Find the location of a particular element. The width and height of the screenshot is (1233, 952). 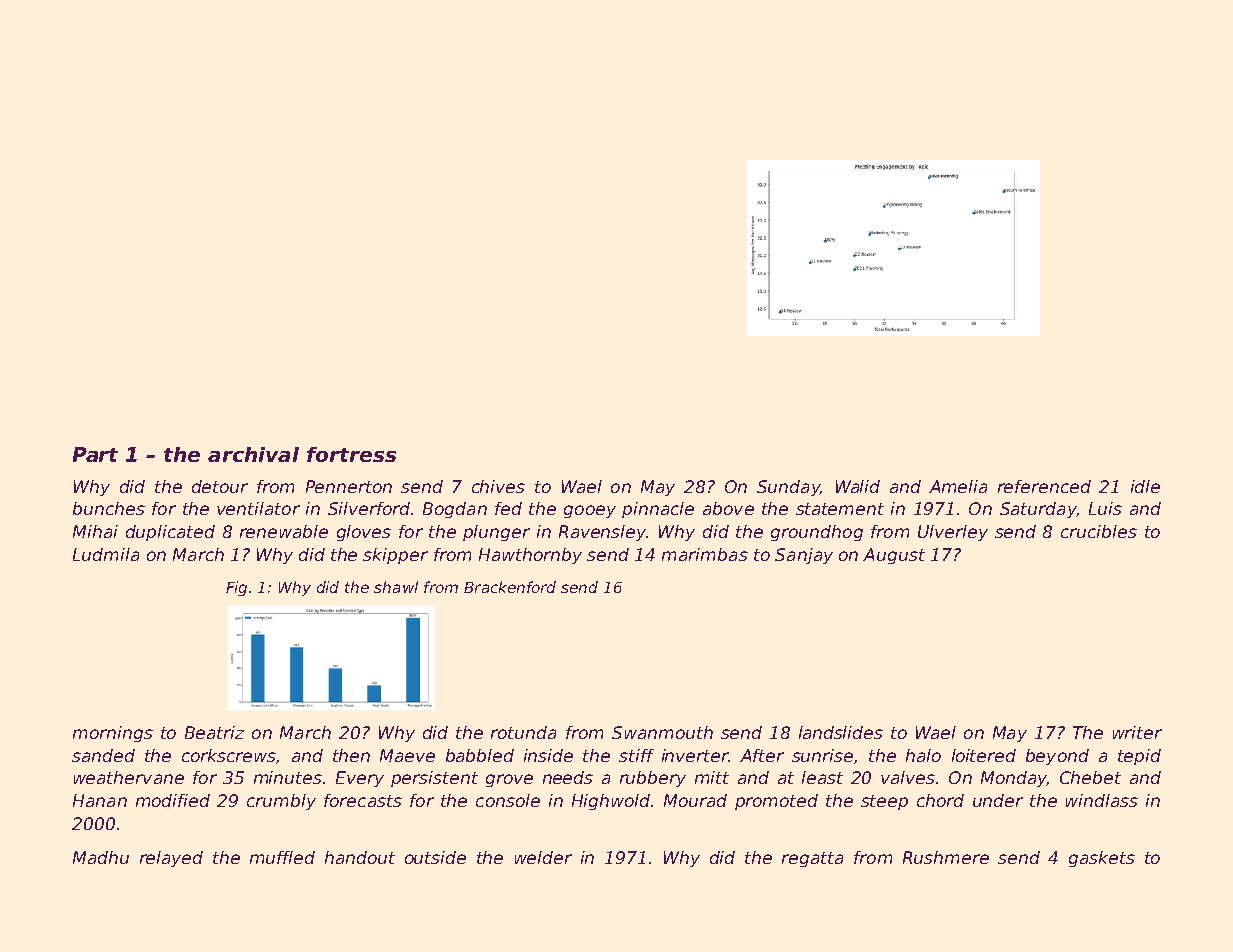

fortress is located at coordinates (351, 454).
